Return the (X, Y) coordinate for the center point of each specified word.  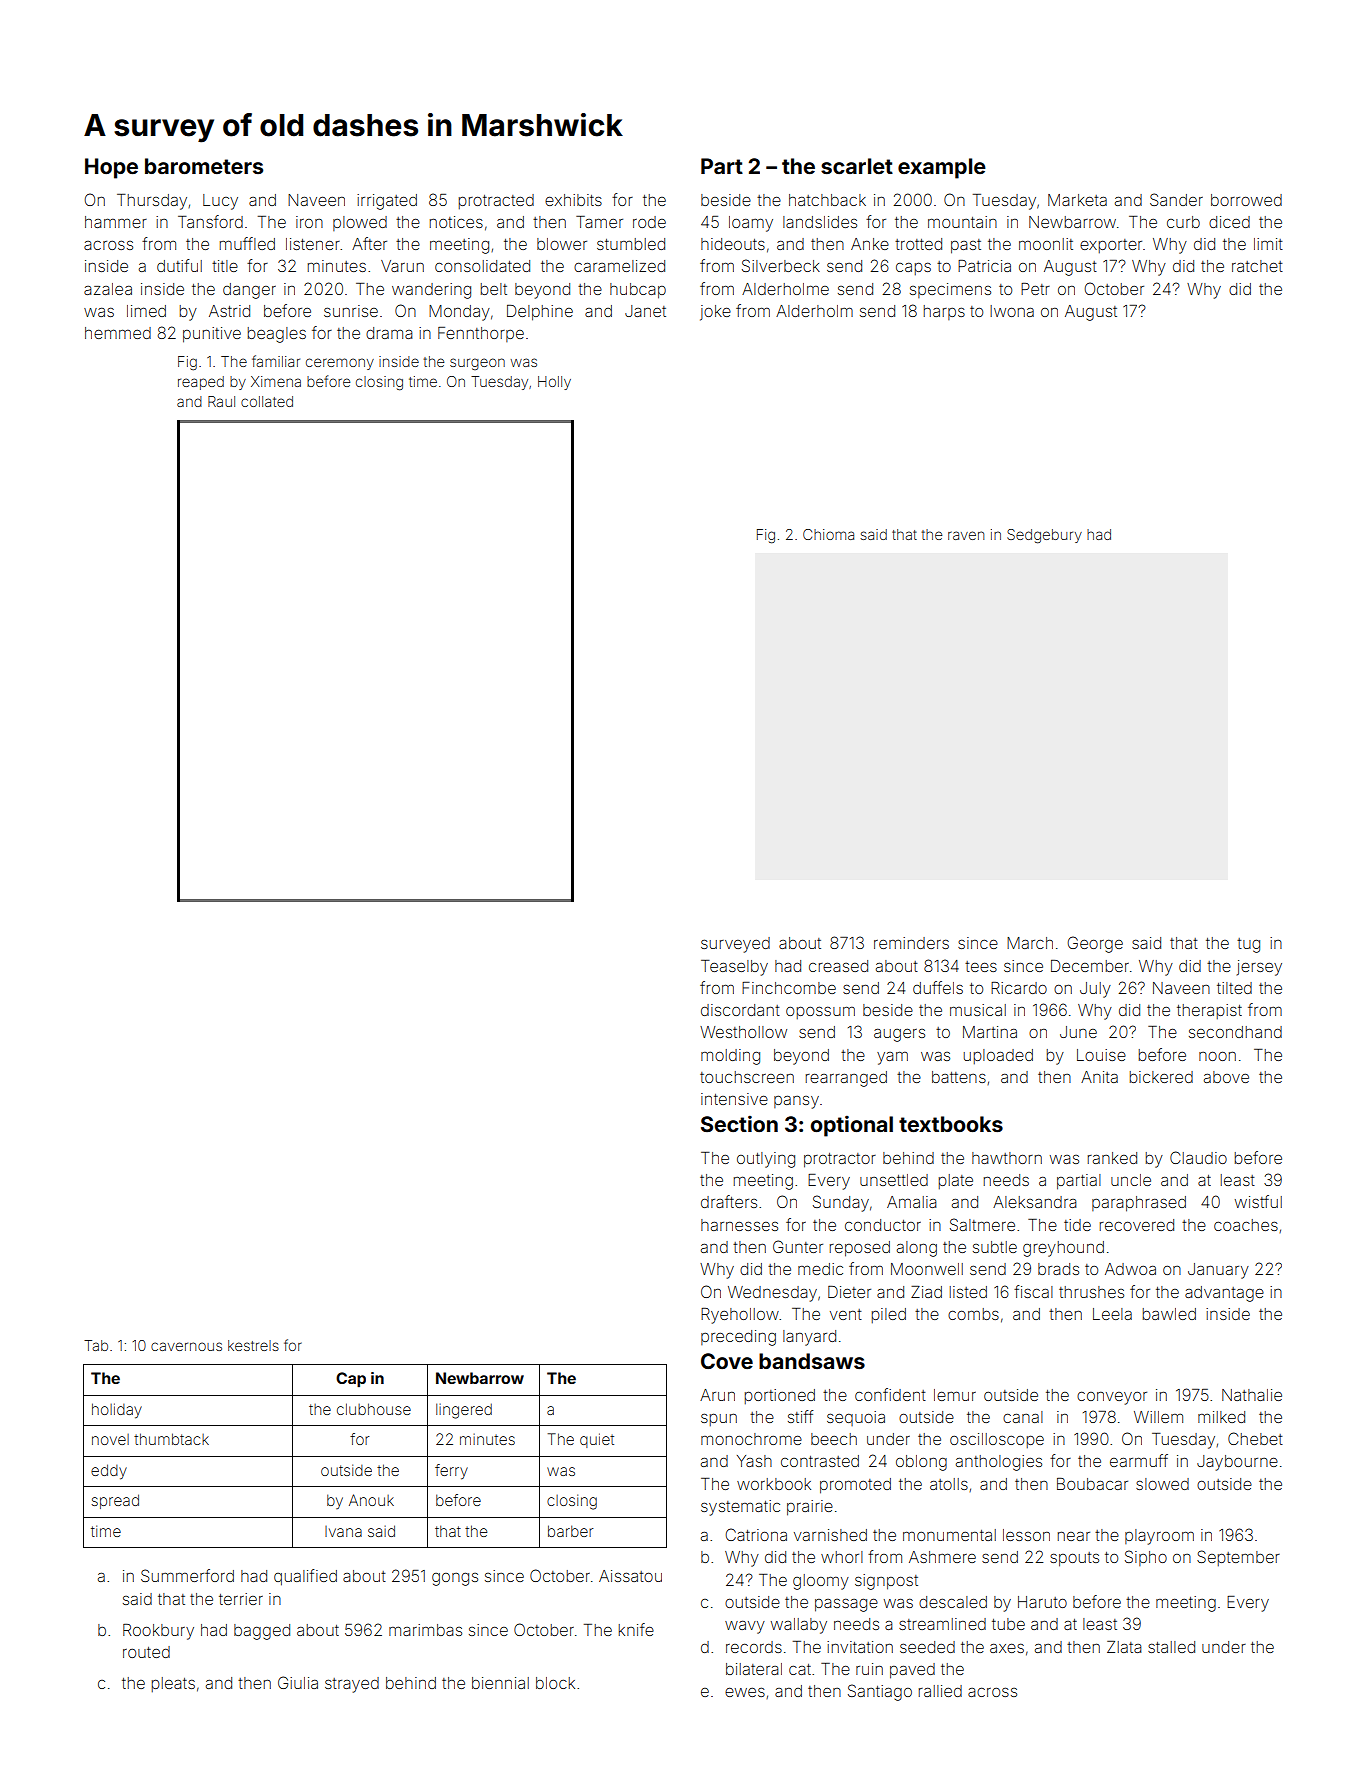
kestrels (253, 1345)
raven (966, 535)
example (942, 168)
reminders (911, 943)
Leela (1112, 1314)
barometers (204, 166)
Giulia (298, 1682)
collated (267, 401)
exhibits (573, 200)
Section (739, 1123)
